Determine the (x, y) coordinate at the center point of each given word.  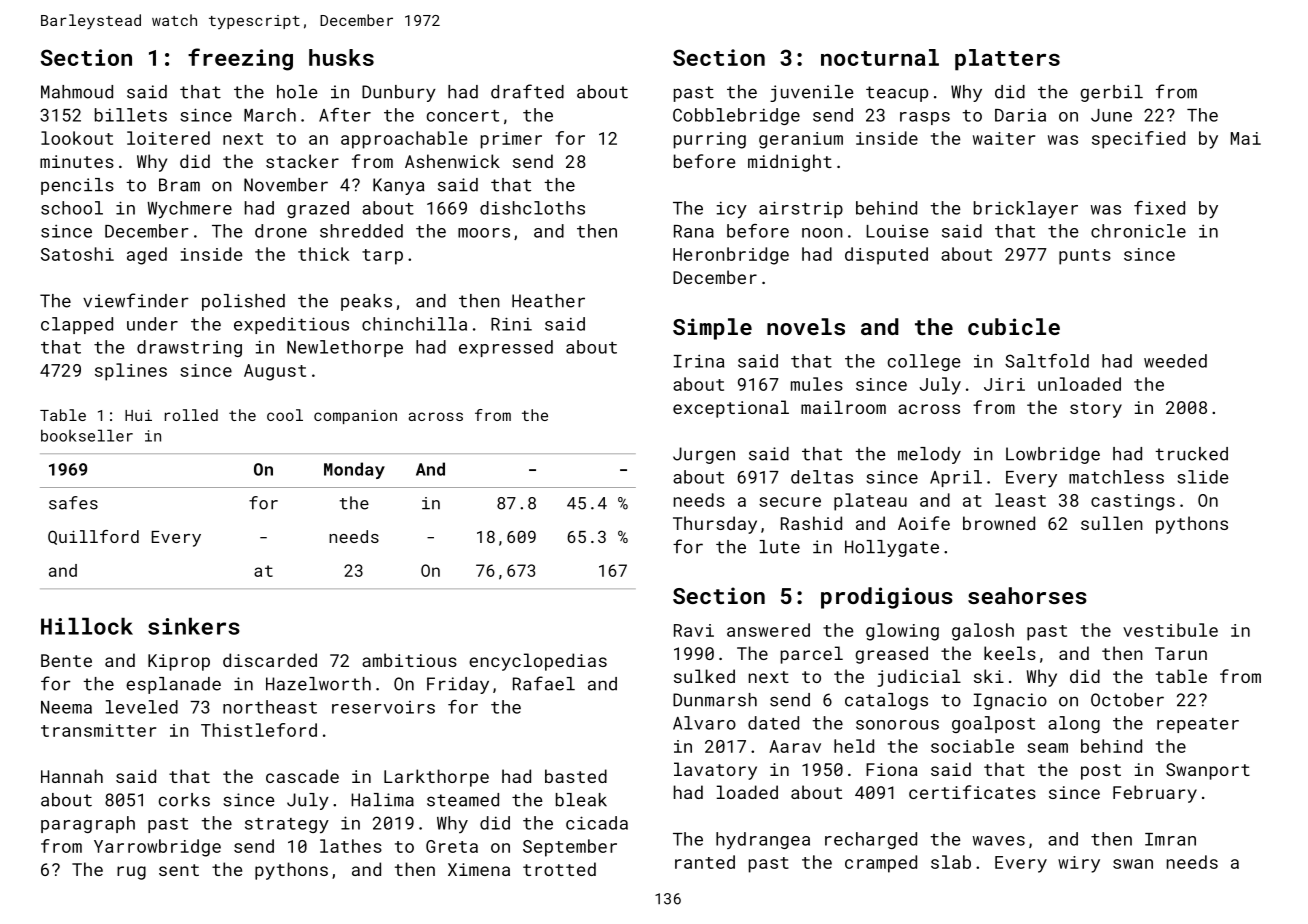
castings (1133, 502)
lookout (77, 138)
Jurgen (704, 455)
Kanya (398, 186)
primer (511, 140)
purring (710, 140)
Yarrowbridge (157, 848)
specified (1138, 140)
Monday (354, 470)
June (1111, 115)
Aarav (795, 746)
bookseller (87, 435)
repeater (1198, 725)
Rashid (811, 523)
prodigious (887, 598)
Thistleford (259, 730)
